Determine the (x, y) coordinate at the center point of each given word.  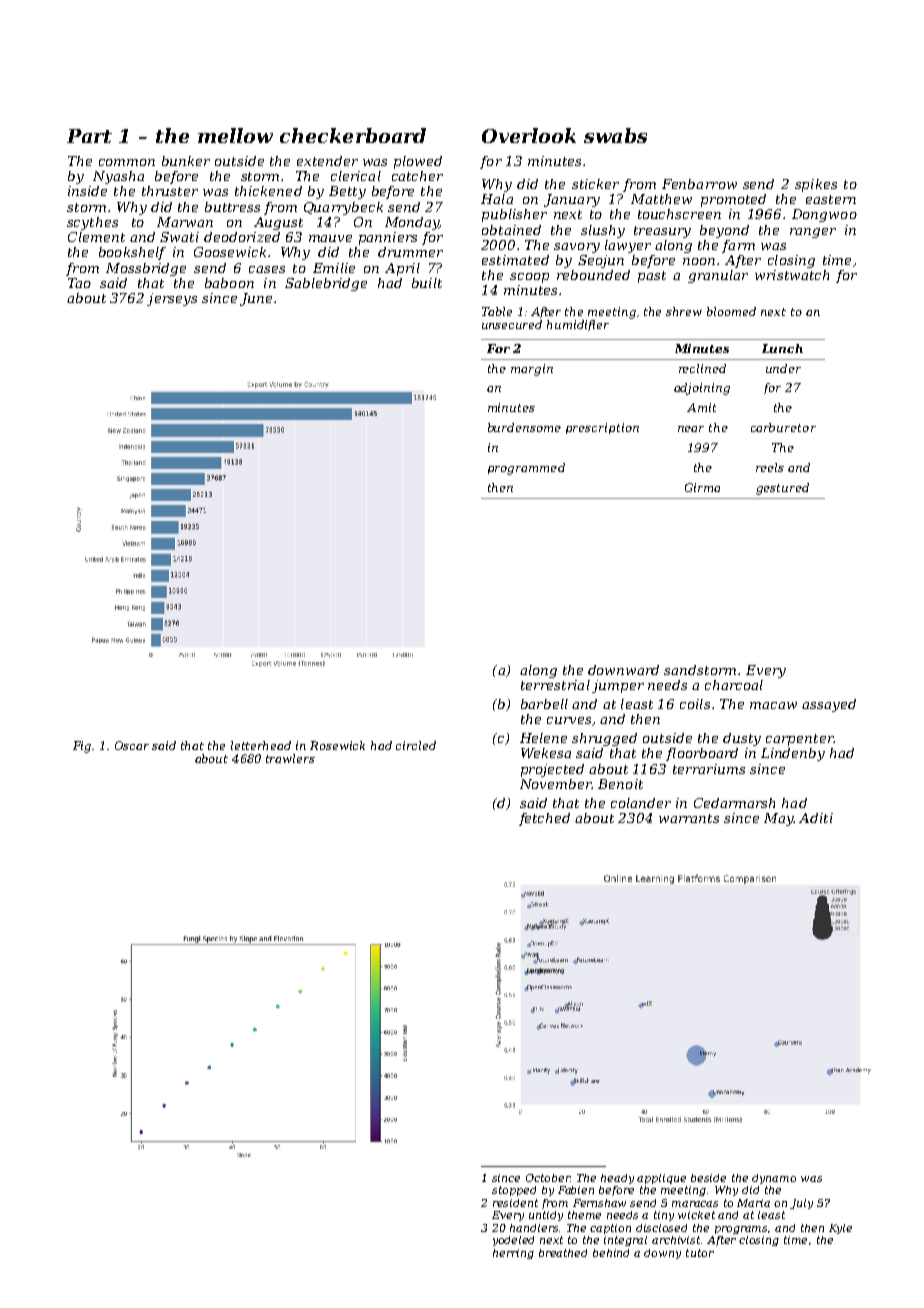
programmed (526, 469)
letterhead (261, 745)
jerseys (172, 299)
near (691, 429)
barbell (544, 704)
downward (623, 670)
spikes (816, 185)
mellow (235, 135)
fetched (544, 819)
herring (513, 1254)
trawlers (290, 758)
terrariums (709, 769)
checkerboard (353, 135)
